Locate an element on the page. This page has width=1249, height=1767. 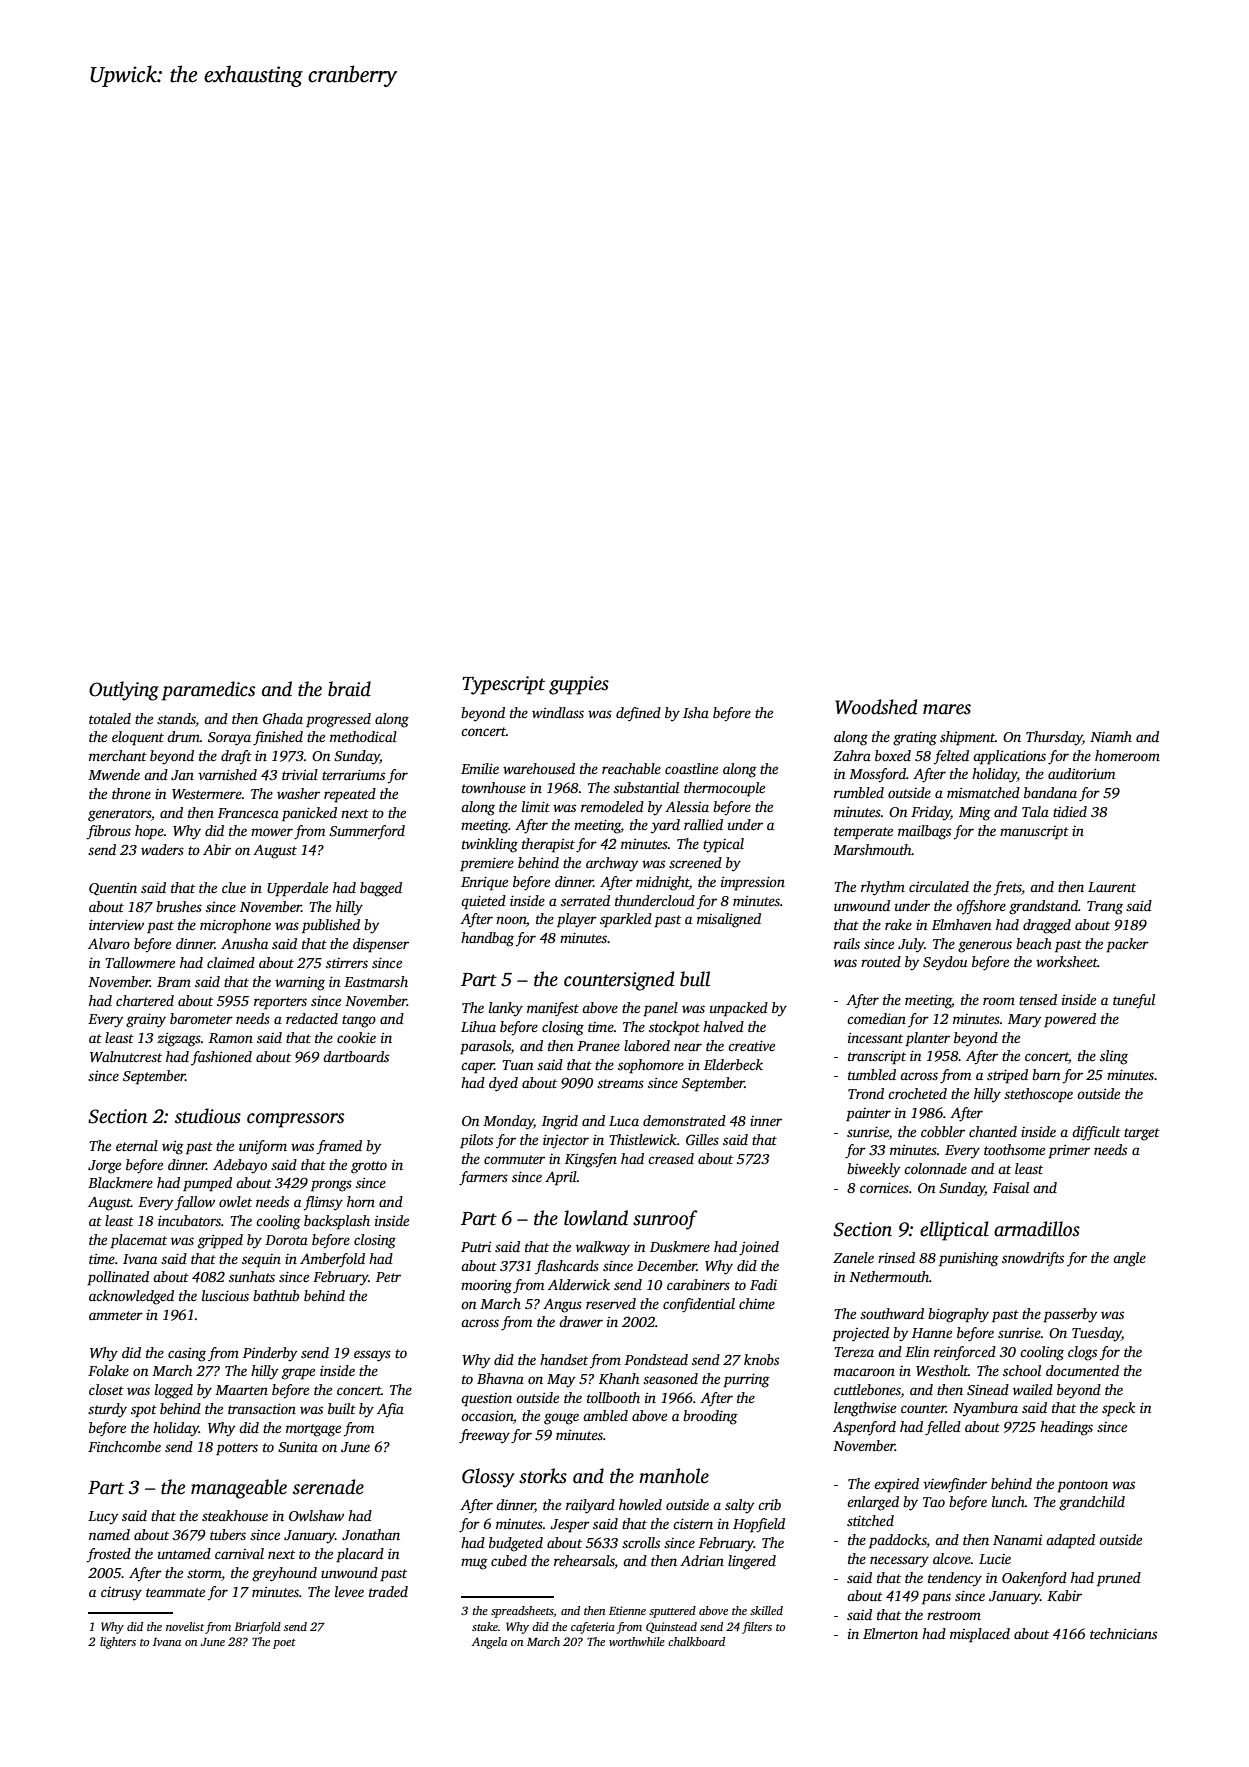
gripped is located at coordinates (220, 1241).
